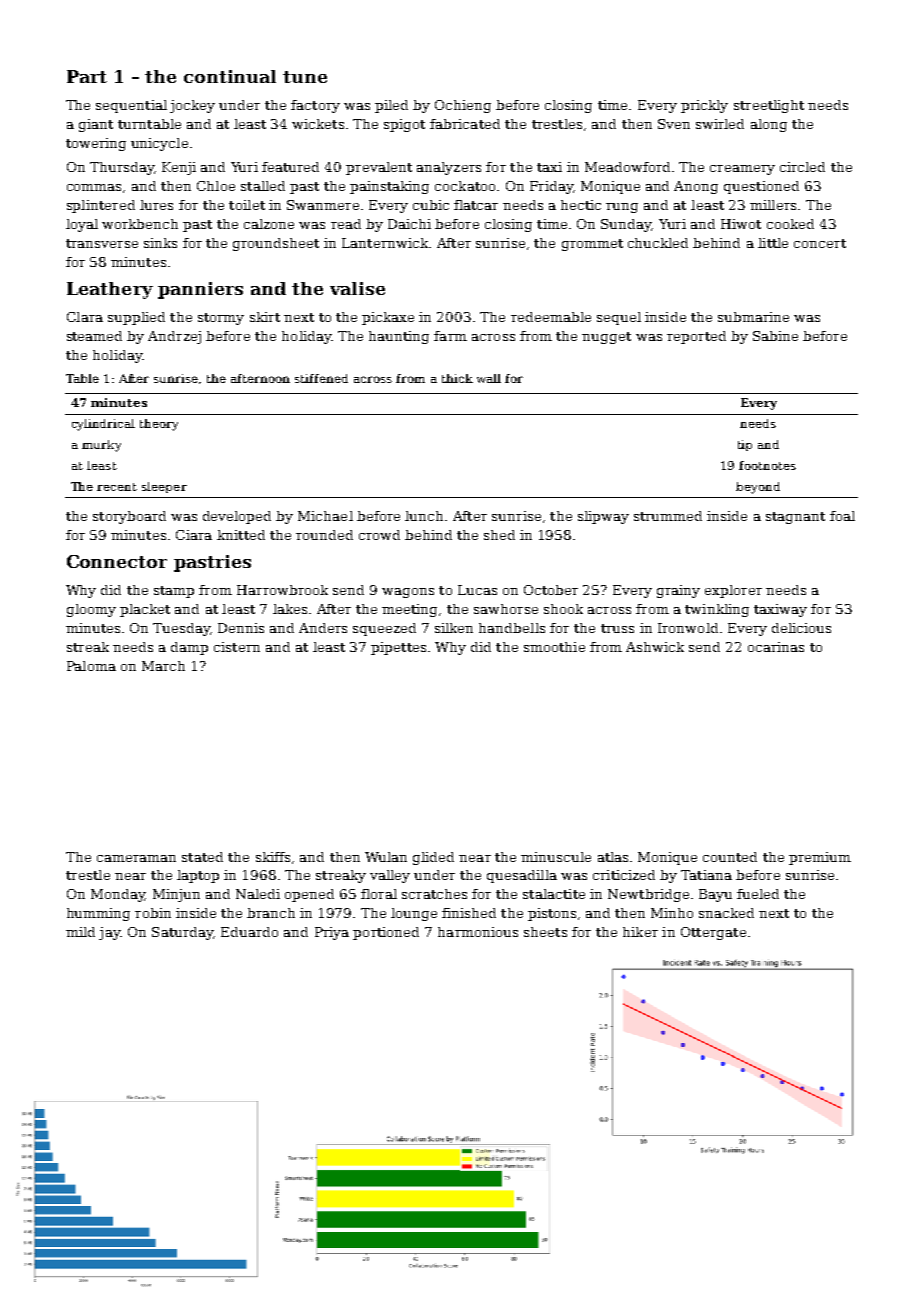  What do you see at coordinates (398, 648) in the image?
I see `pipettes` at bounding box center [398, 648].
